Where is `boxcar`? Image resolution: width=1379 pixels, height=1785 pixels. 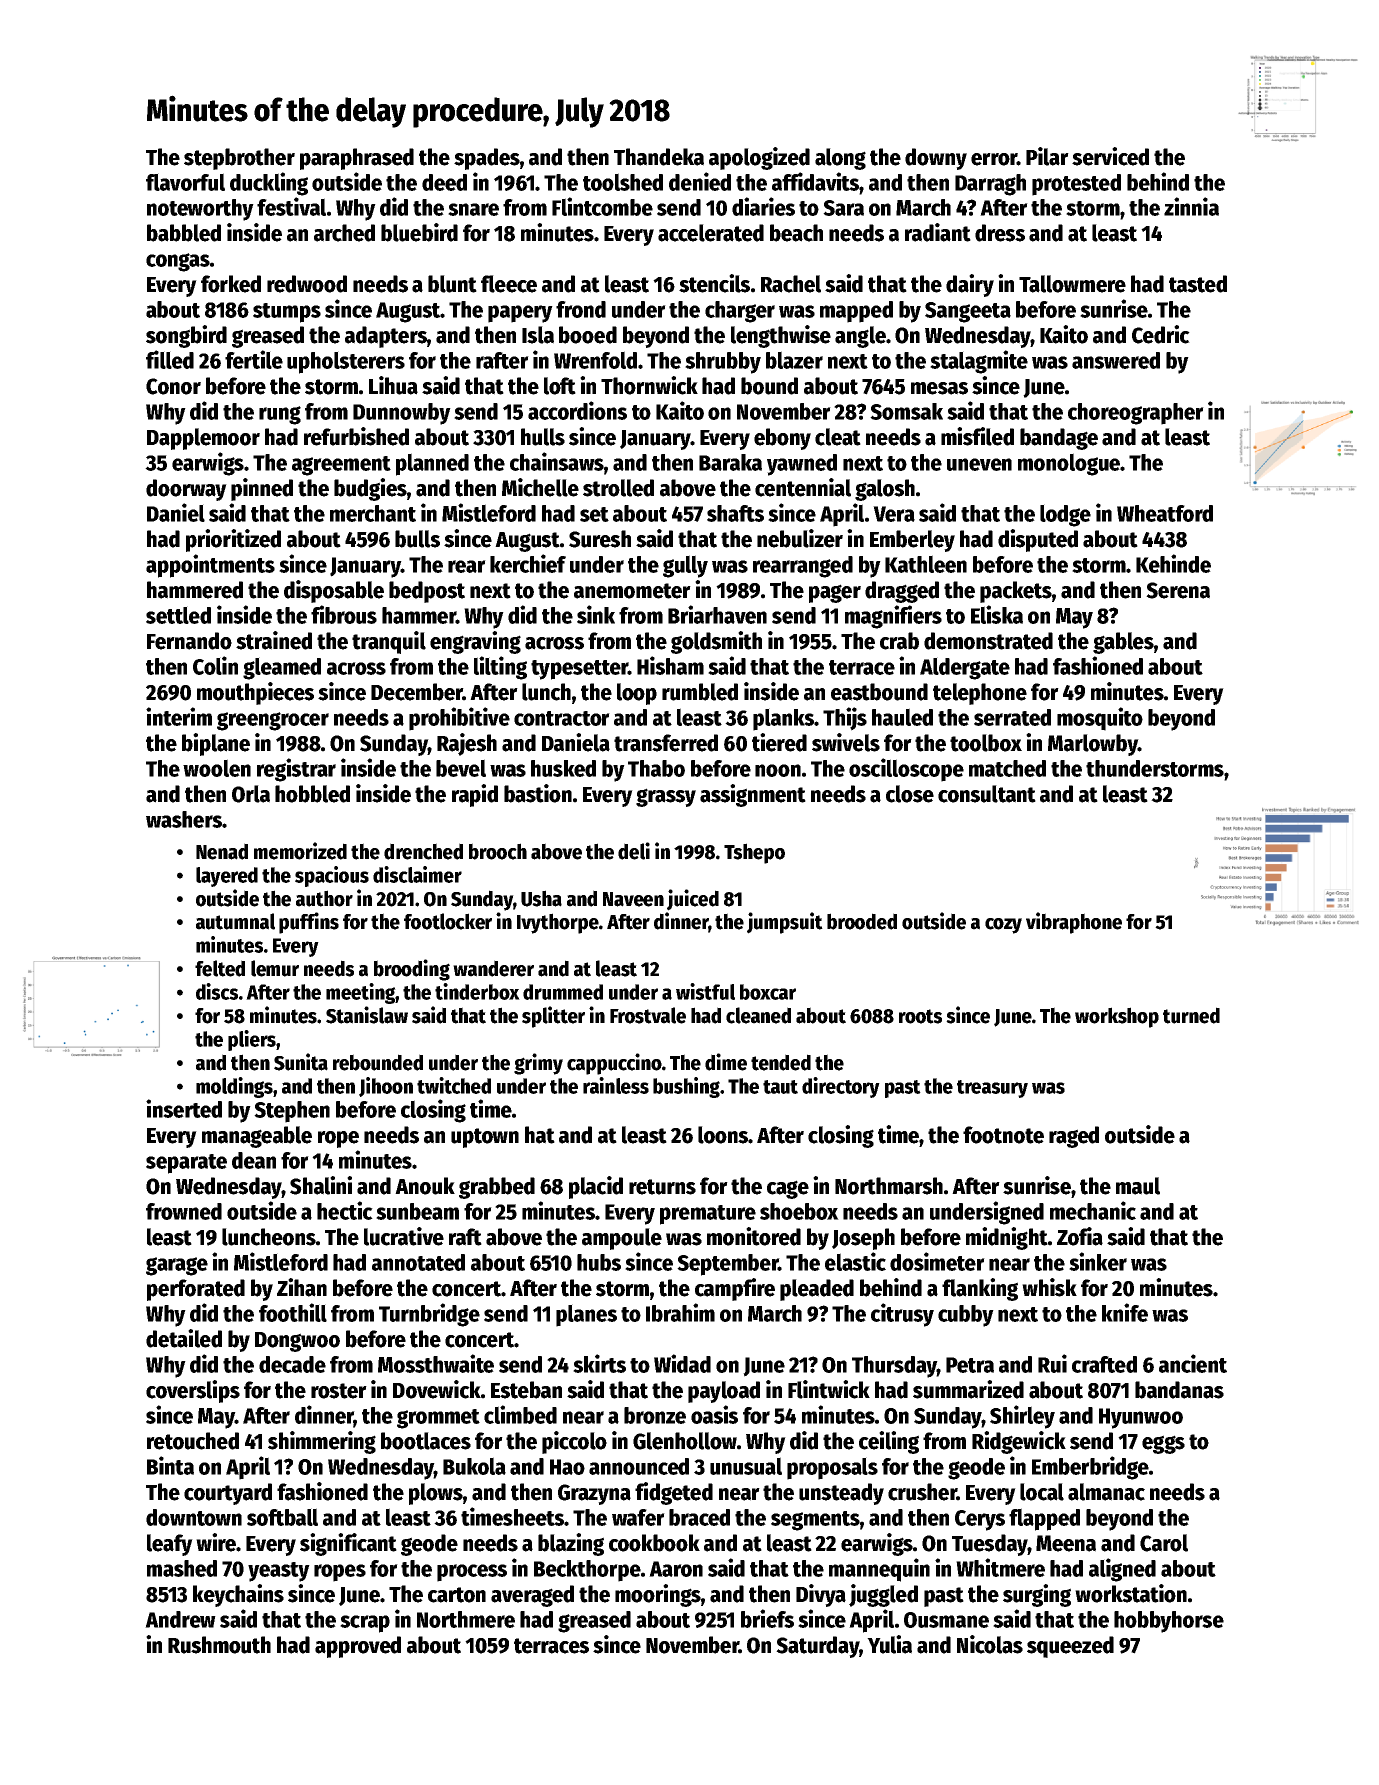 boxcar is located at coordinates (768, 992).
